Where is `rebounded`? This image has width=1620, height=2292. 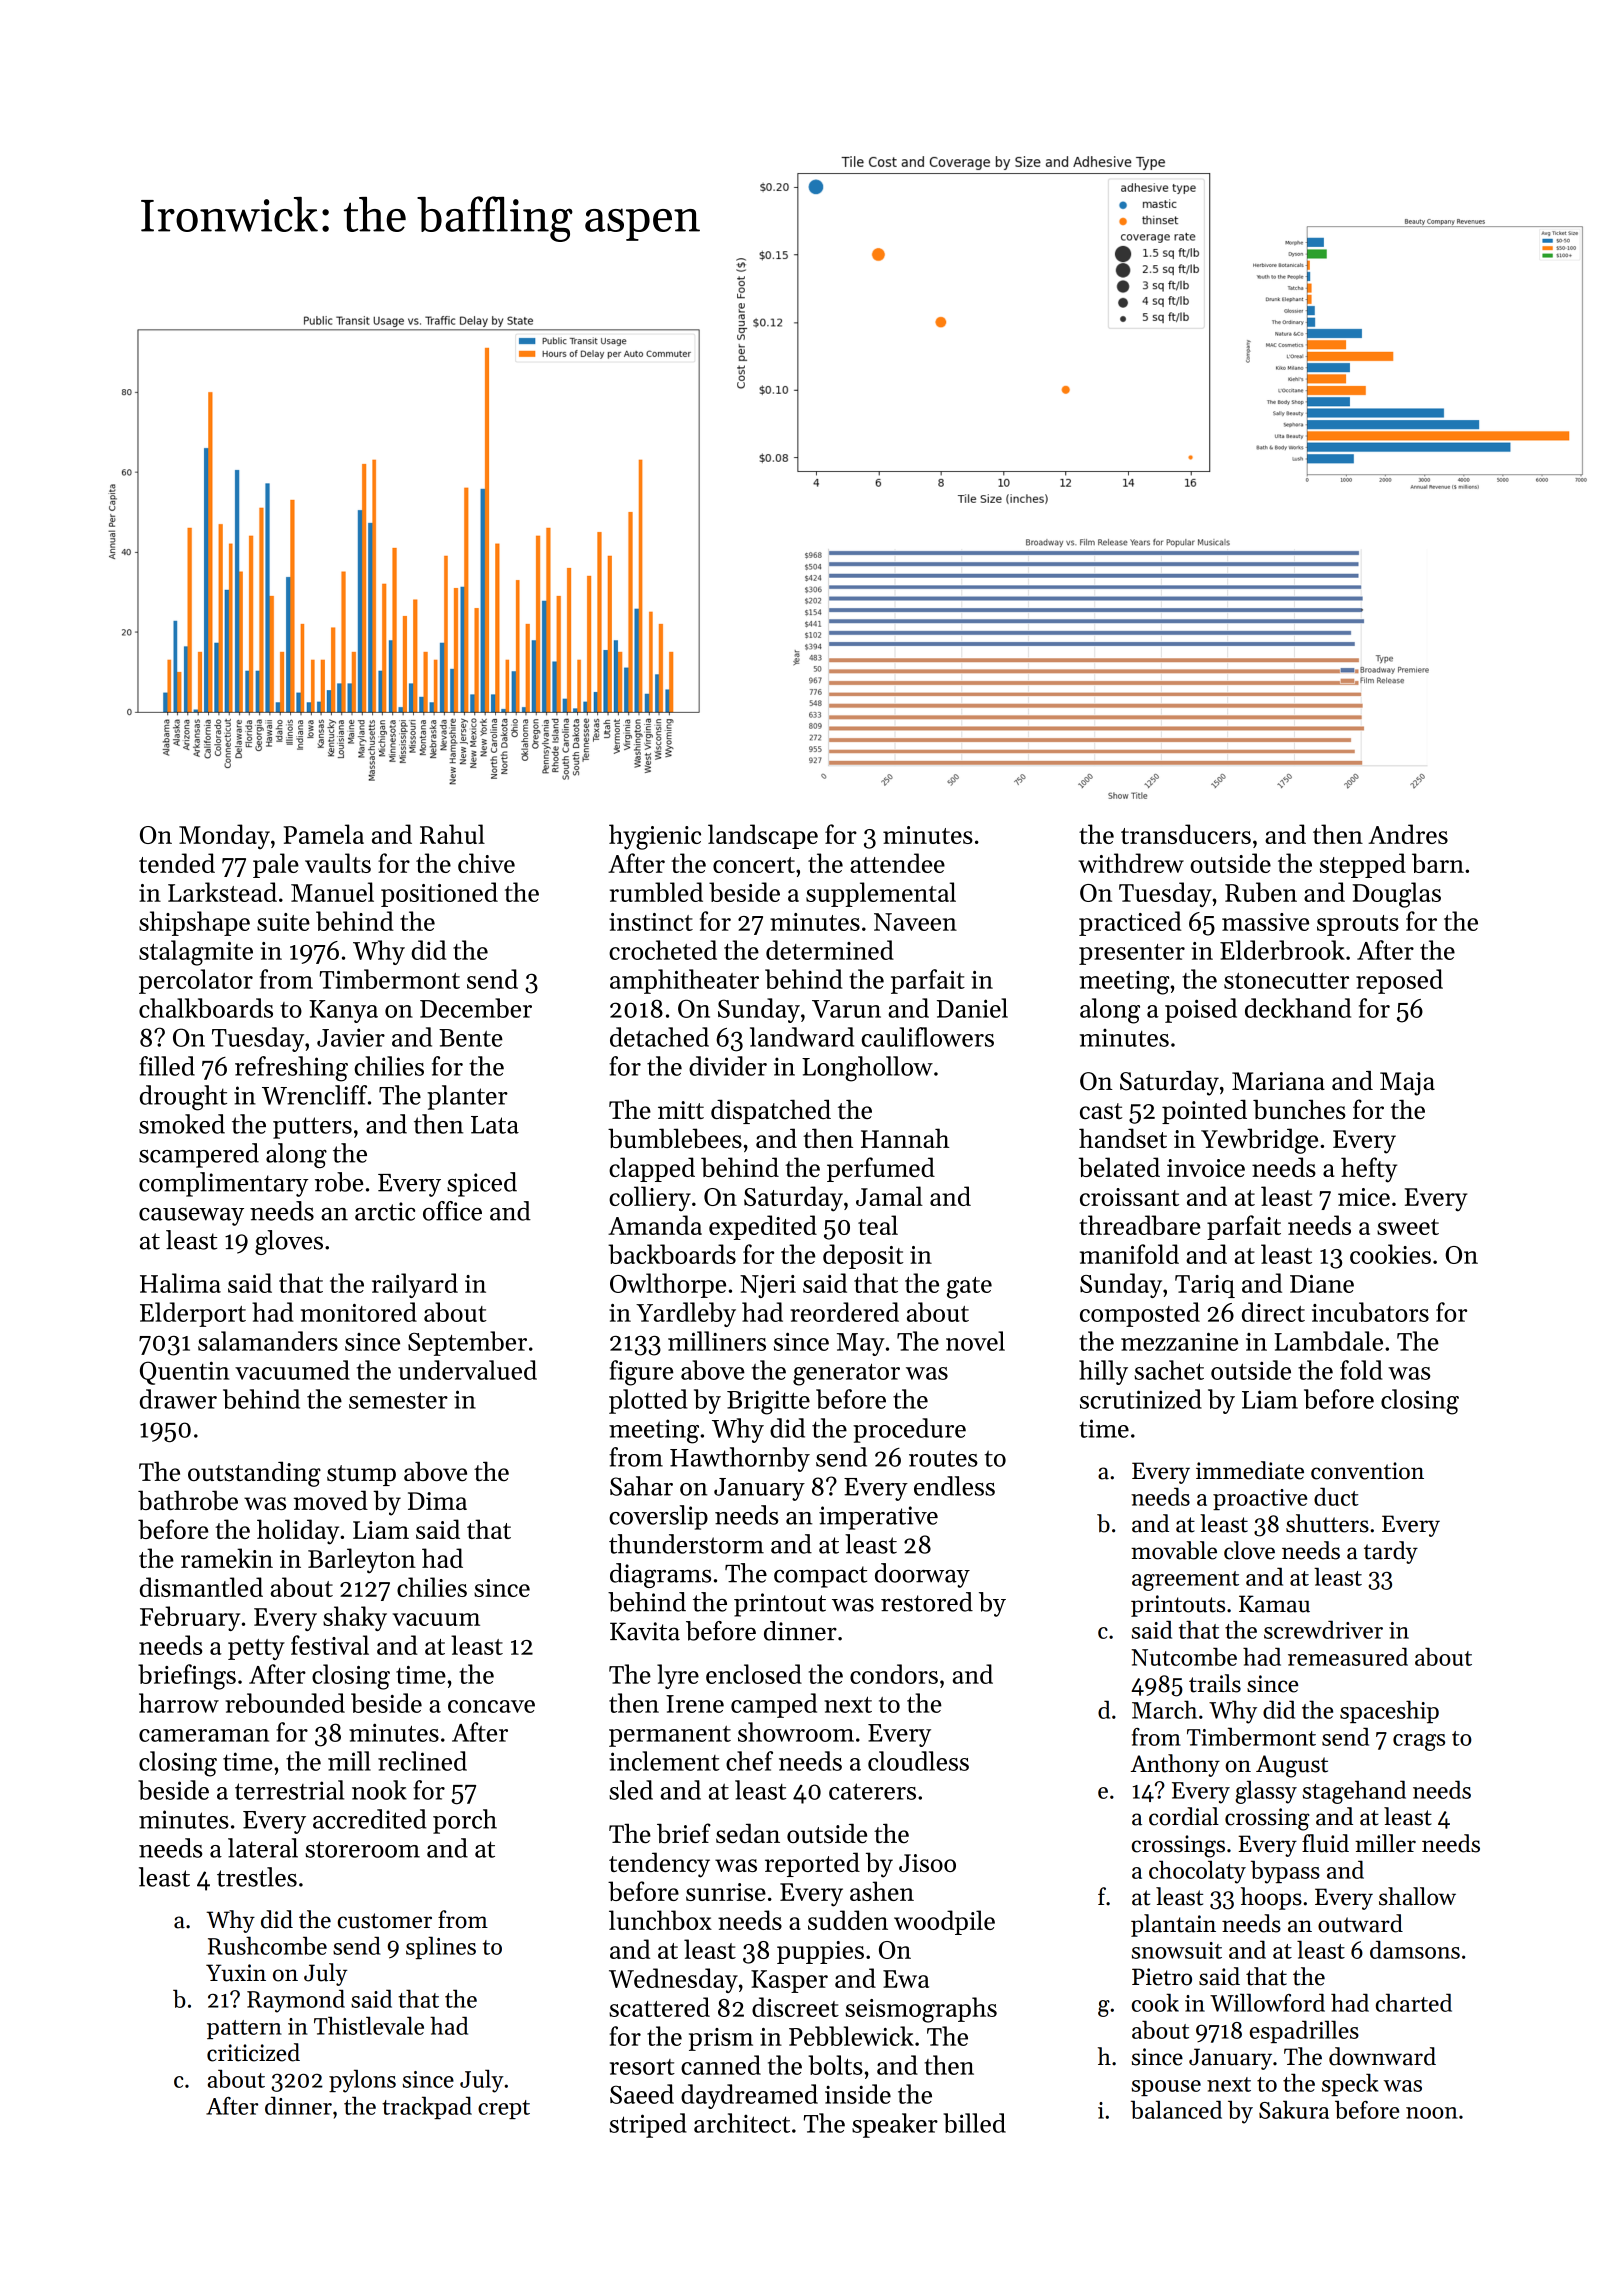
rebounded is located at coordinates (285, 1703).
